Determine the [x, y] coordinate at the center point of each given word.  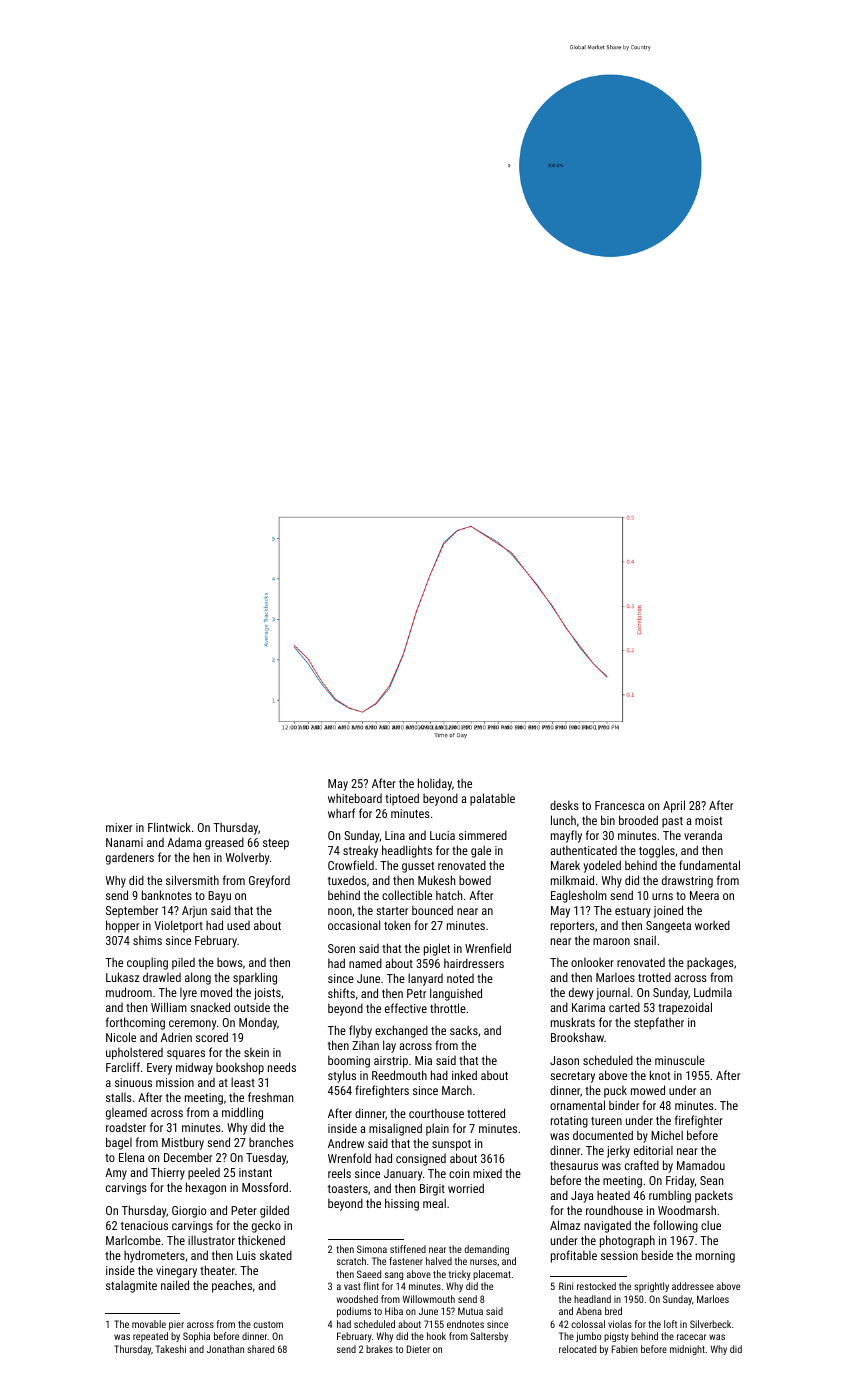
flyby [360, 1031]
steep [276, 844]
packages [710, 963]
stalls [119, 1097]
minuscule [680, 1060]
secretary [572, 1077]
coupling [147, 963]
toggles [657, 851]
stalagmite [131, 1286]
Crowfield [351, 865]
